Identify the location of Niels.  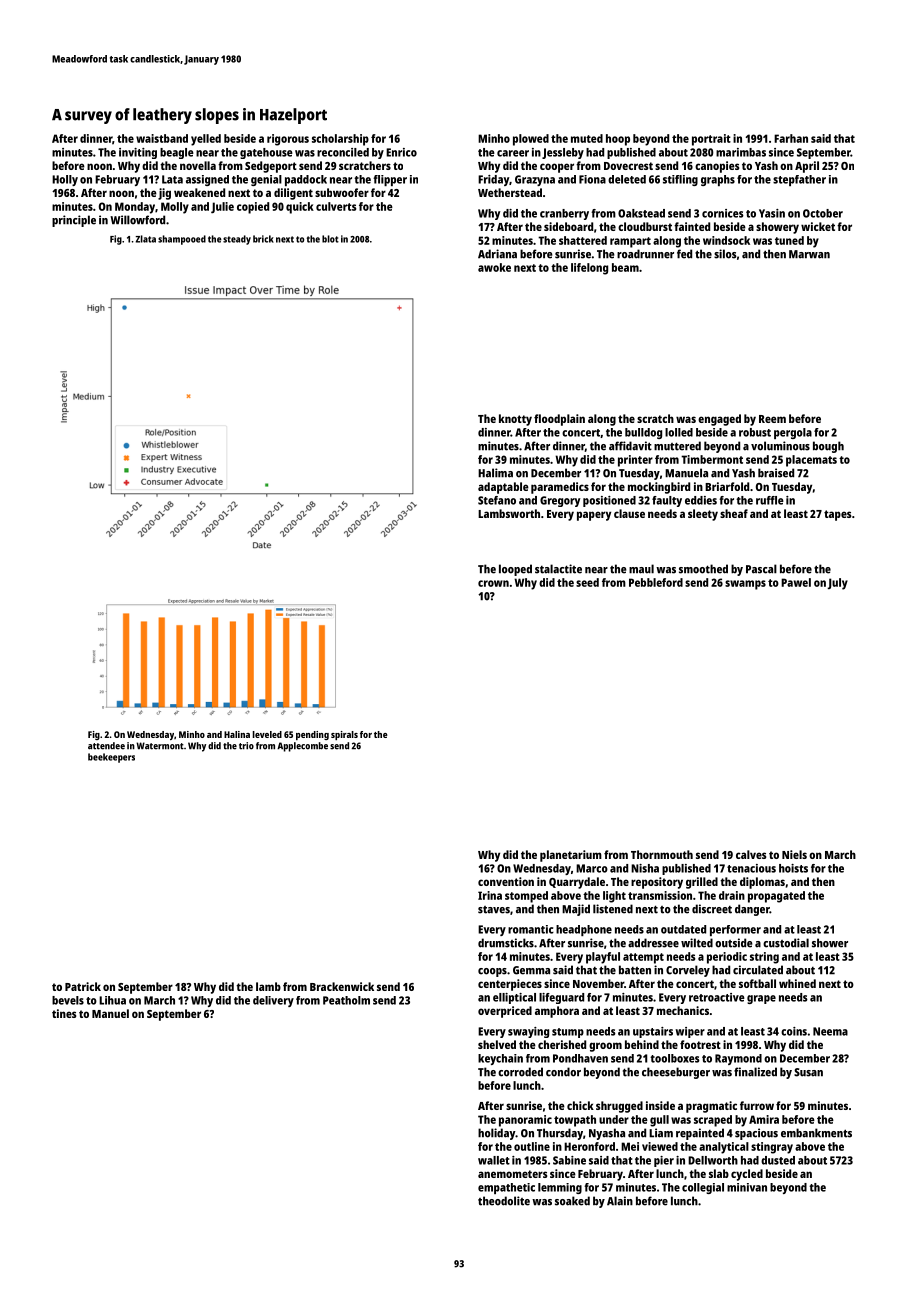
(794, 854).
